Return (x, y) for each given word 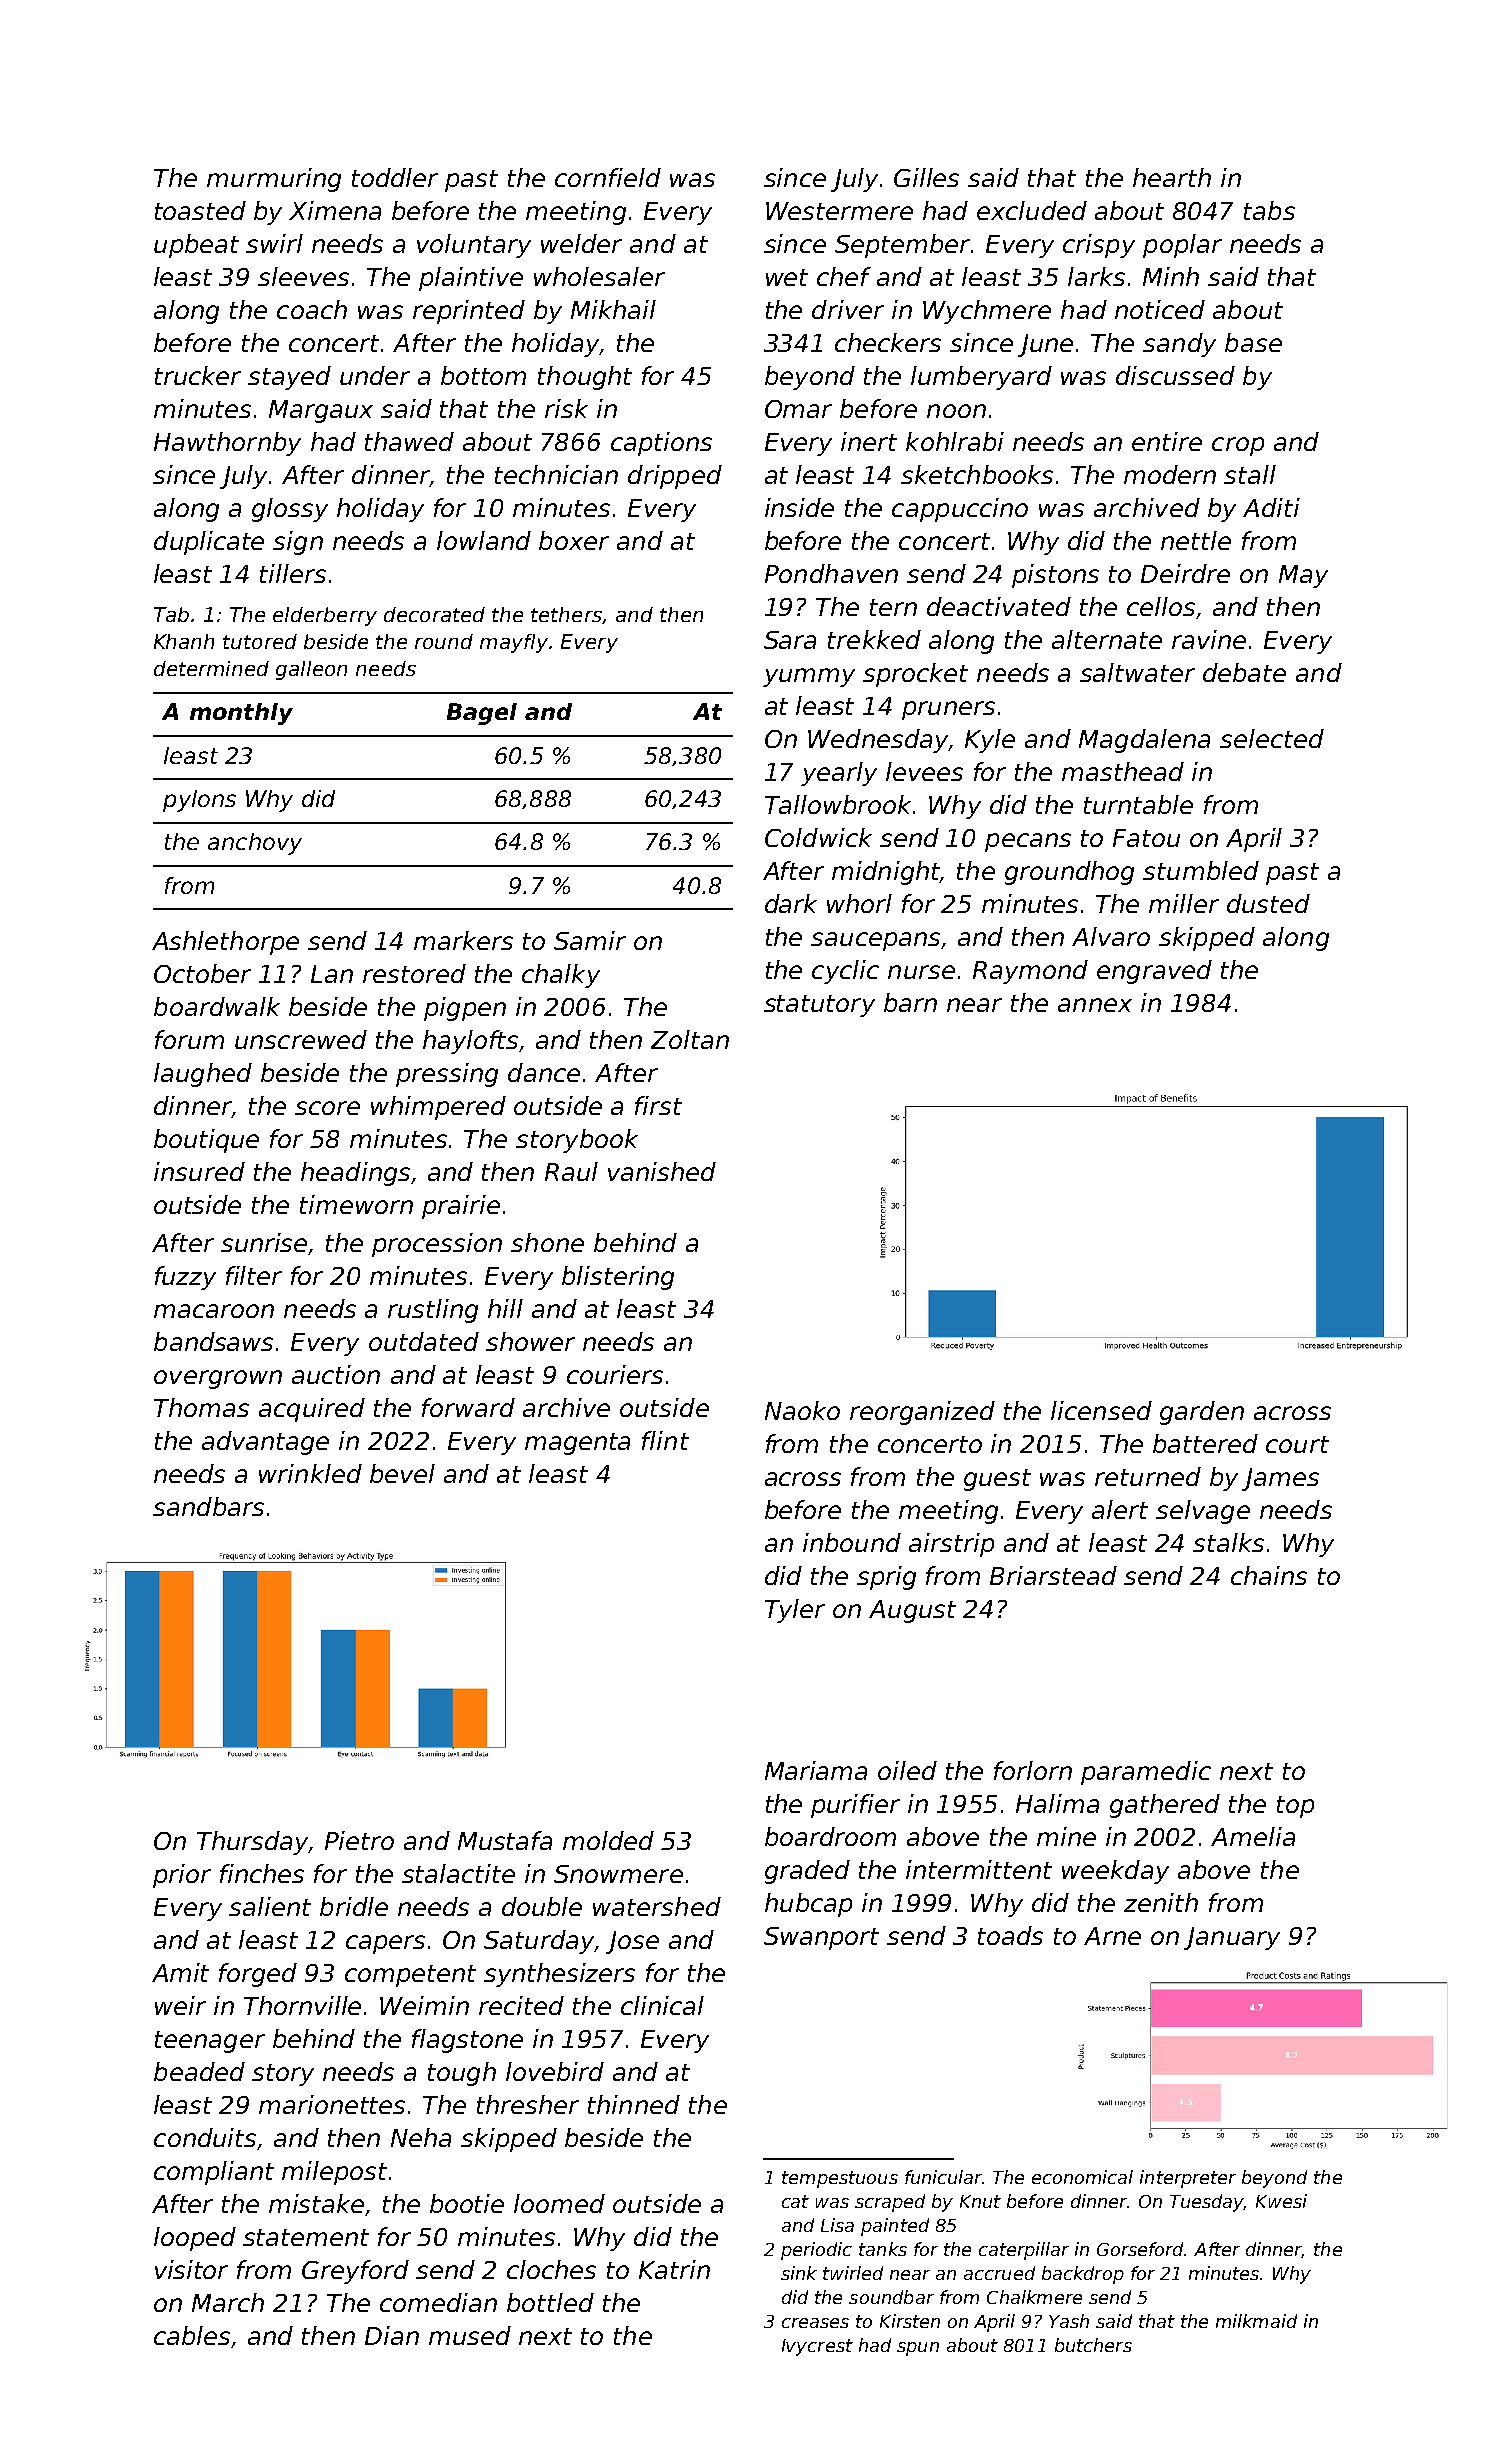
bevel (402, 1473)
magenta (577, 1444)
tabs (1269, 210)
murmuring (274, 180)
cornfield (608, 177)
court (1297, 1444)
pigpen (465, 1009)
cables (192, 2335)
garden (1202, 1413)
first (658, 1105)
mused (470, 2335)
